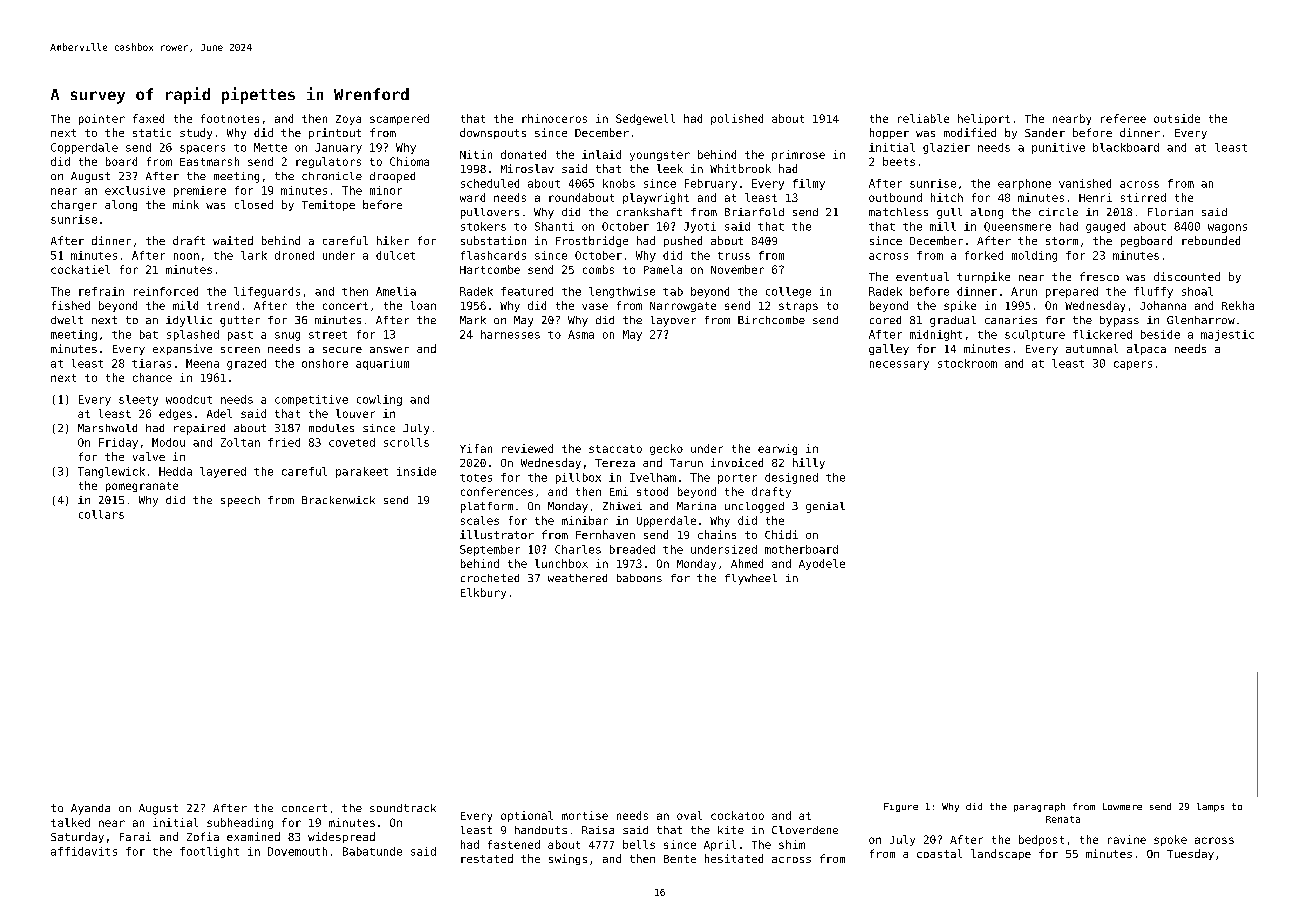 The image size is (1308, 924). Describe the element at coordinates (953, 321) in the document. I see `gradual` at that location.
